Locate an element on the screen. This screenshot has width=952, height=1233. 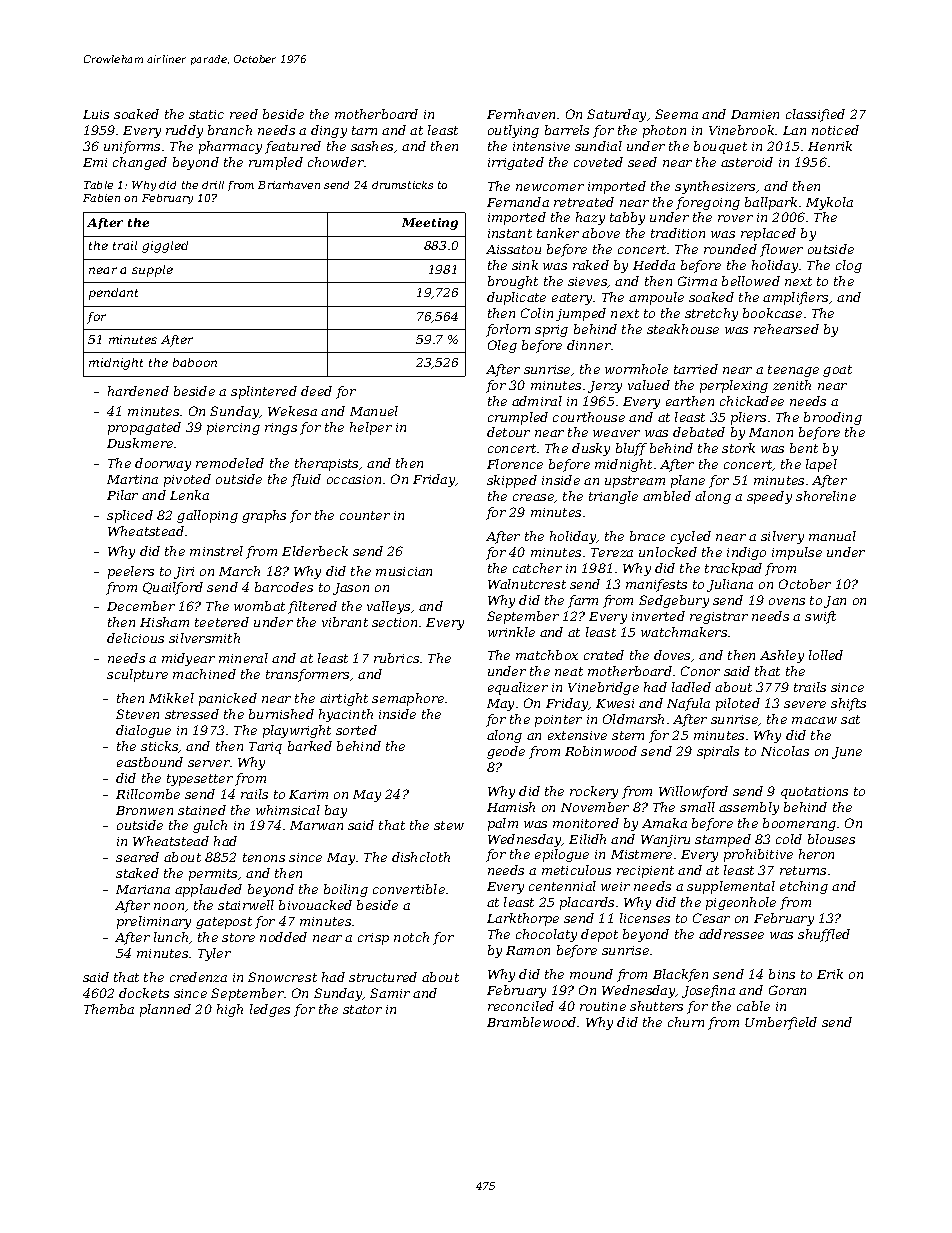
hardened is located at coordinates (138, 391).
